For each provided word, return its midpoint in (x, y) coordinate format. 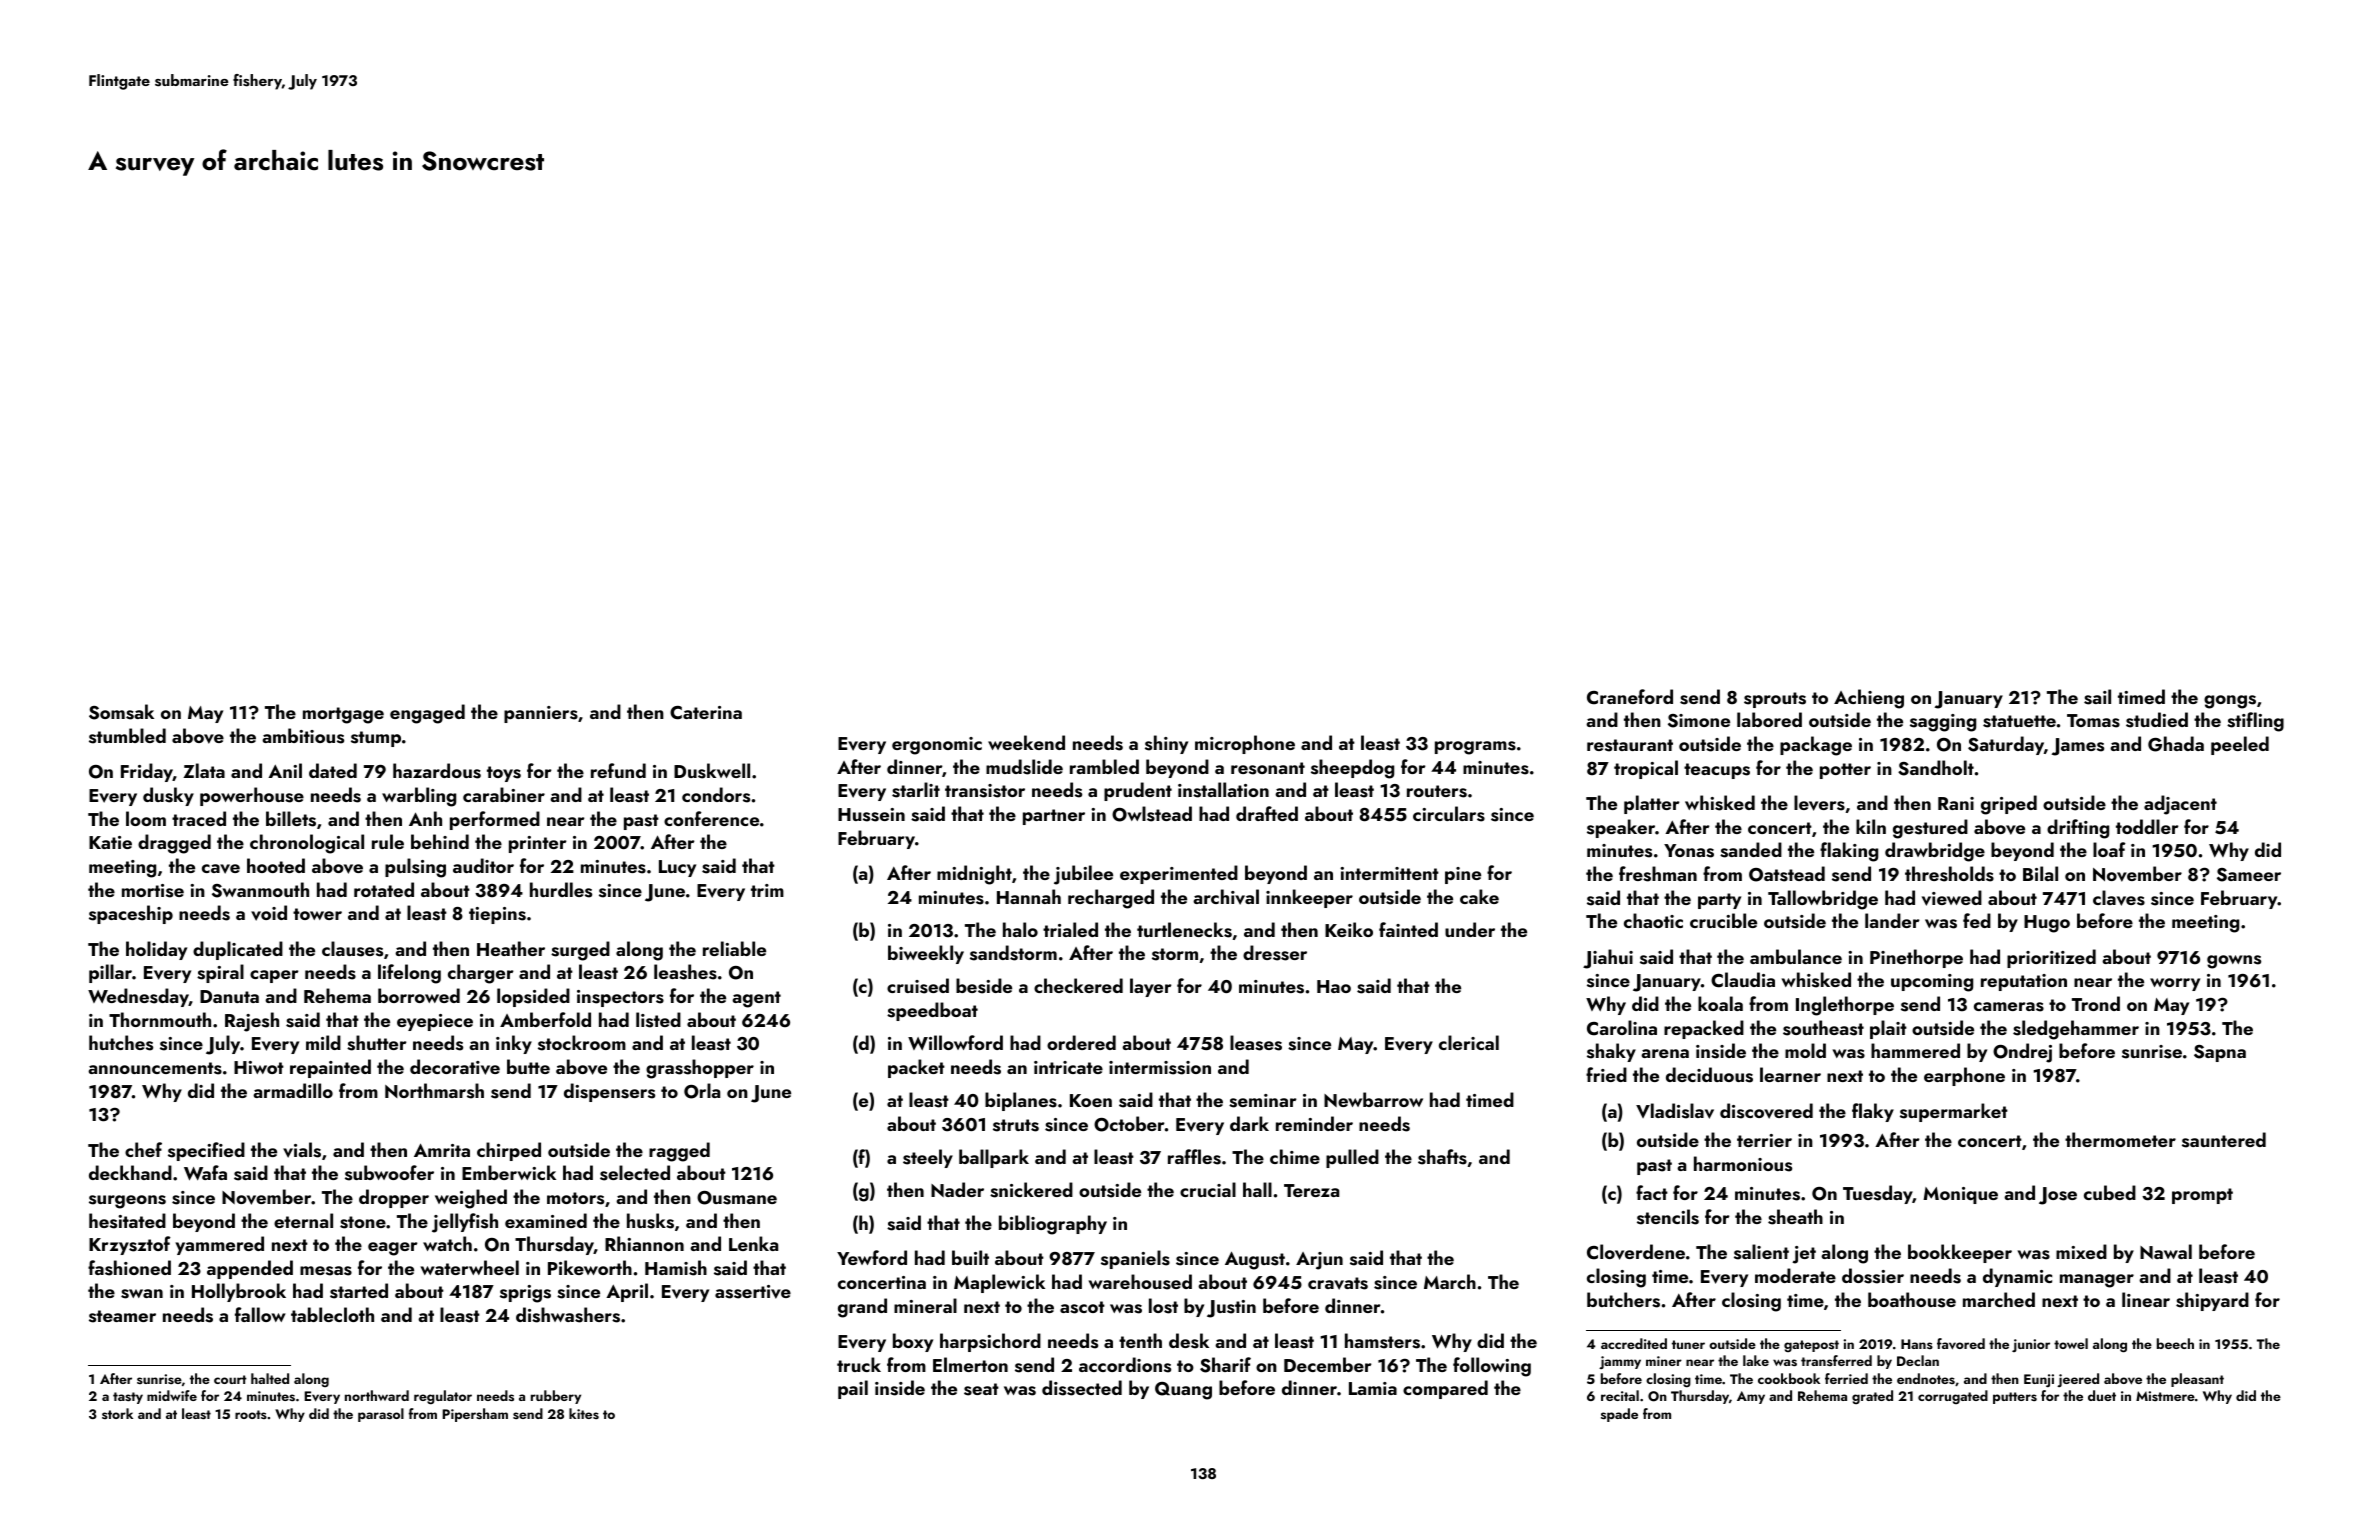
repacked (1704, 1029)
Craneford (1630, 697)
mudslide (1024, 767)
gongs (2230, 702)
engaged (427, 714)
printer (538, 844)
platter (1652, 804)
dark (1249, 1123)
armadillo (293, 1090)
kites (584, 1413)
